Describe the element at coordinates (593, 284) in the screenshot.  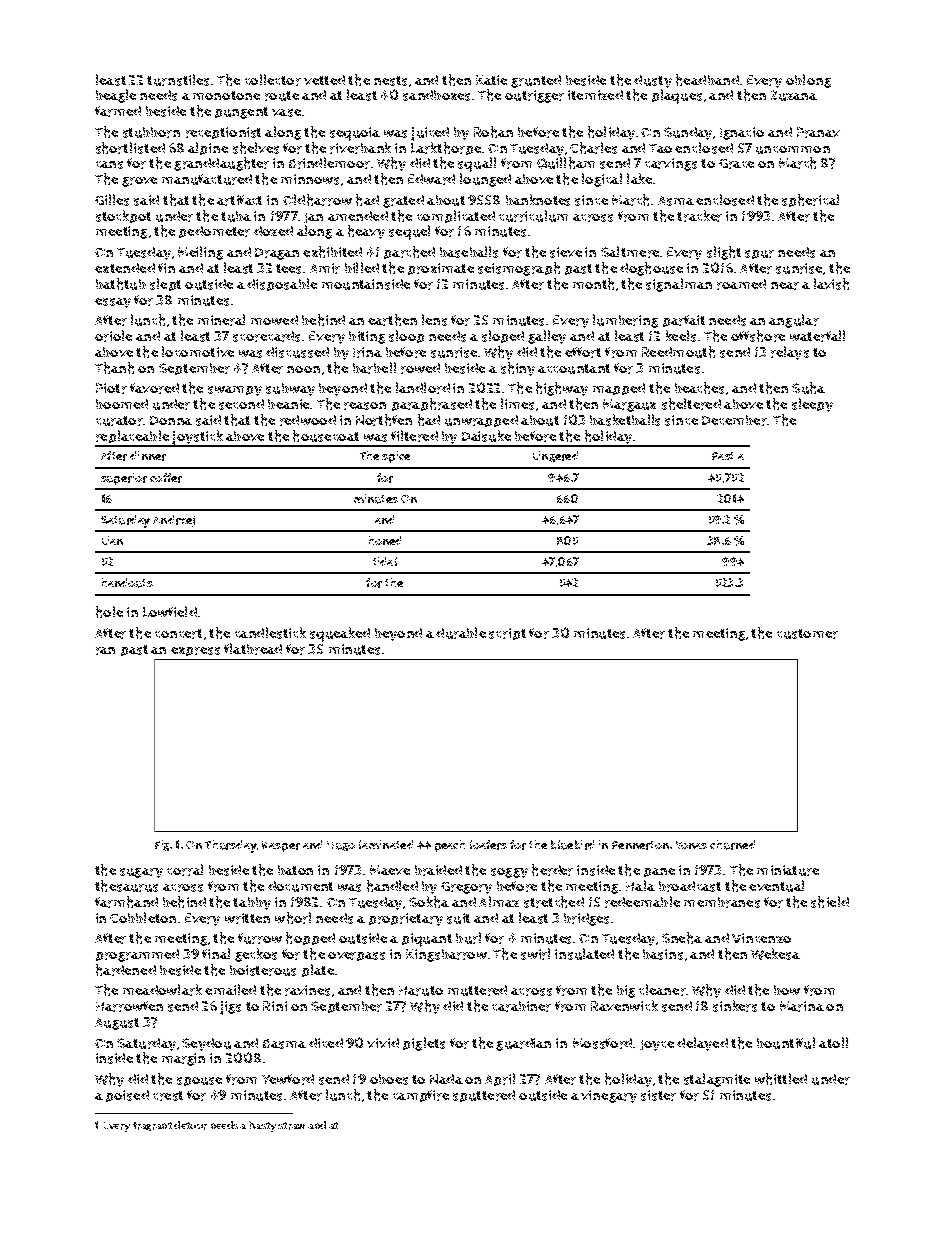
I see `month` at that location.
